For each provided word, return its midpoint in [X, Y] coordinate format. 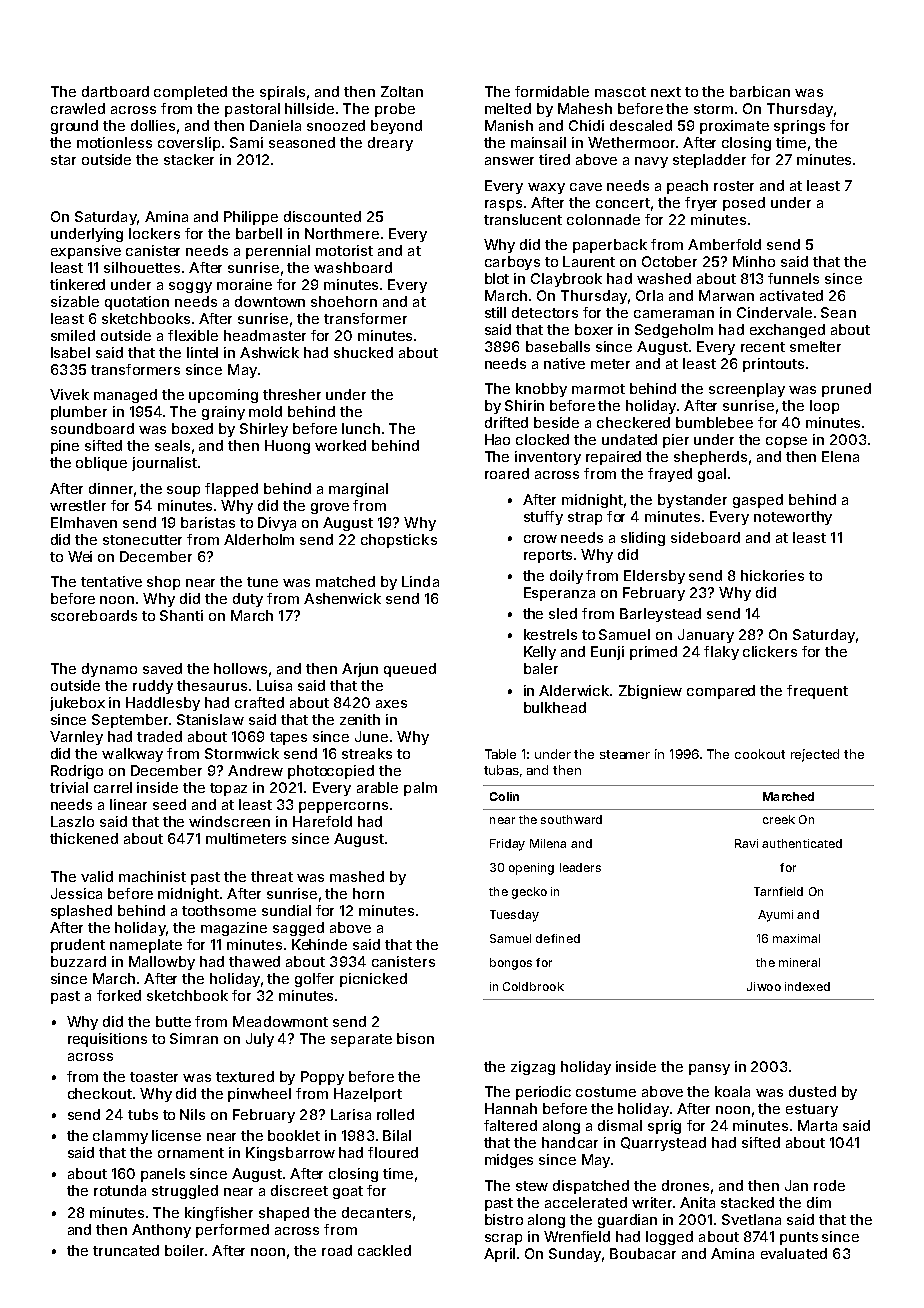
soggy [190, 287]
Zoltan [402, 91]
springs [799, 127]
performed [232, 1231]
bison [415, 1038]
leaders [580, 867]
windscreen [229, 821]
